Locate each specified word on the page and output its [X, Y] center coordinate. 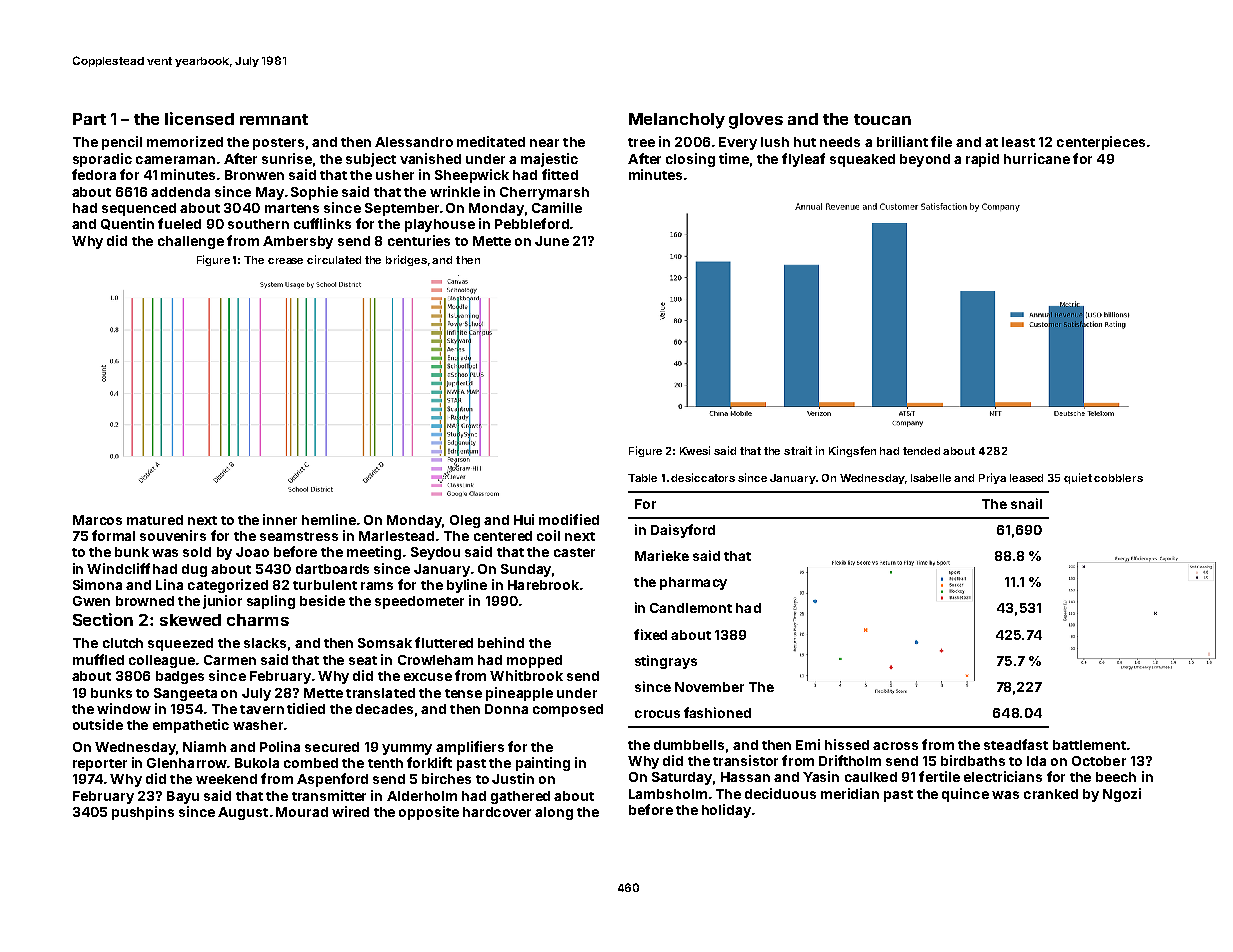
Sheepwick [472, 176]
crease [285, 261]
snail [1026, 503]
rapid [982, 160]
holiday [726, 811]
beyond [925, 160]
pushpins [143, 813]
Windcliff [118, 568]
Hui [524, 519]
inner [280, 519]
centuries [419, 240]
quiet [1078, 478]
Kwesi [695, 450]
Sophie [314, 193]
